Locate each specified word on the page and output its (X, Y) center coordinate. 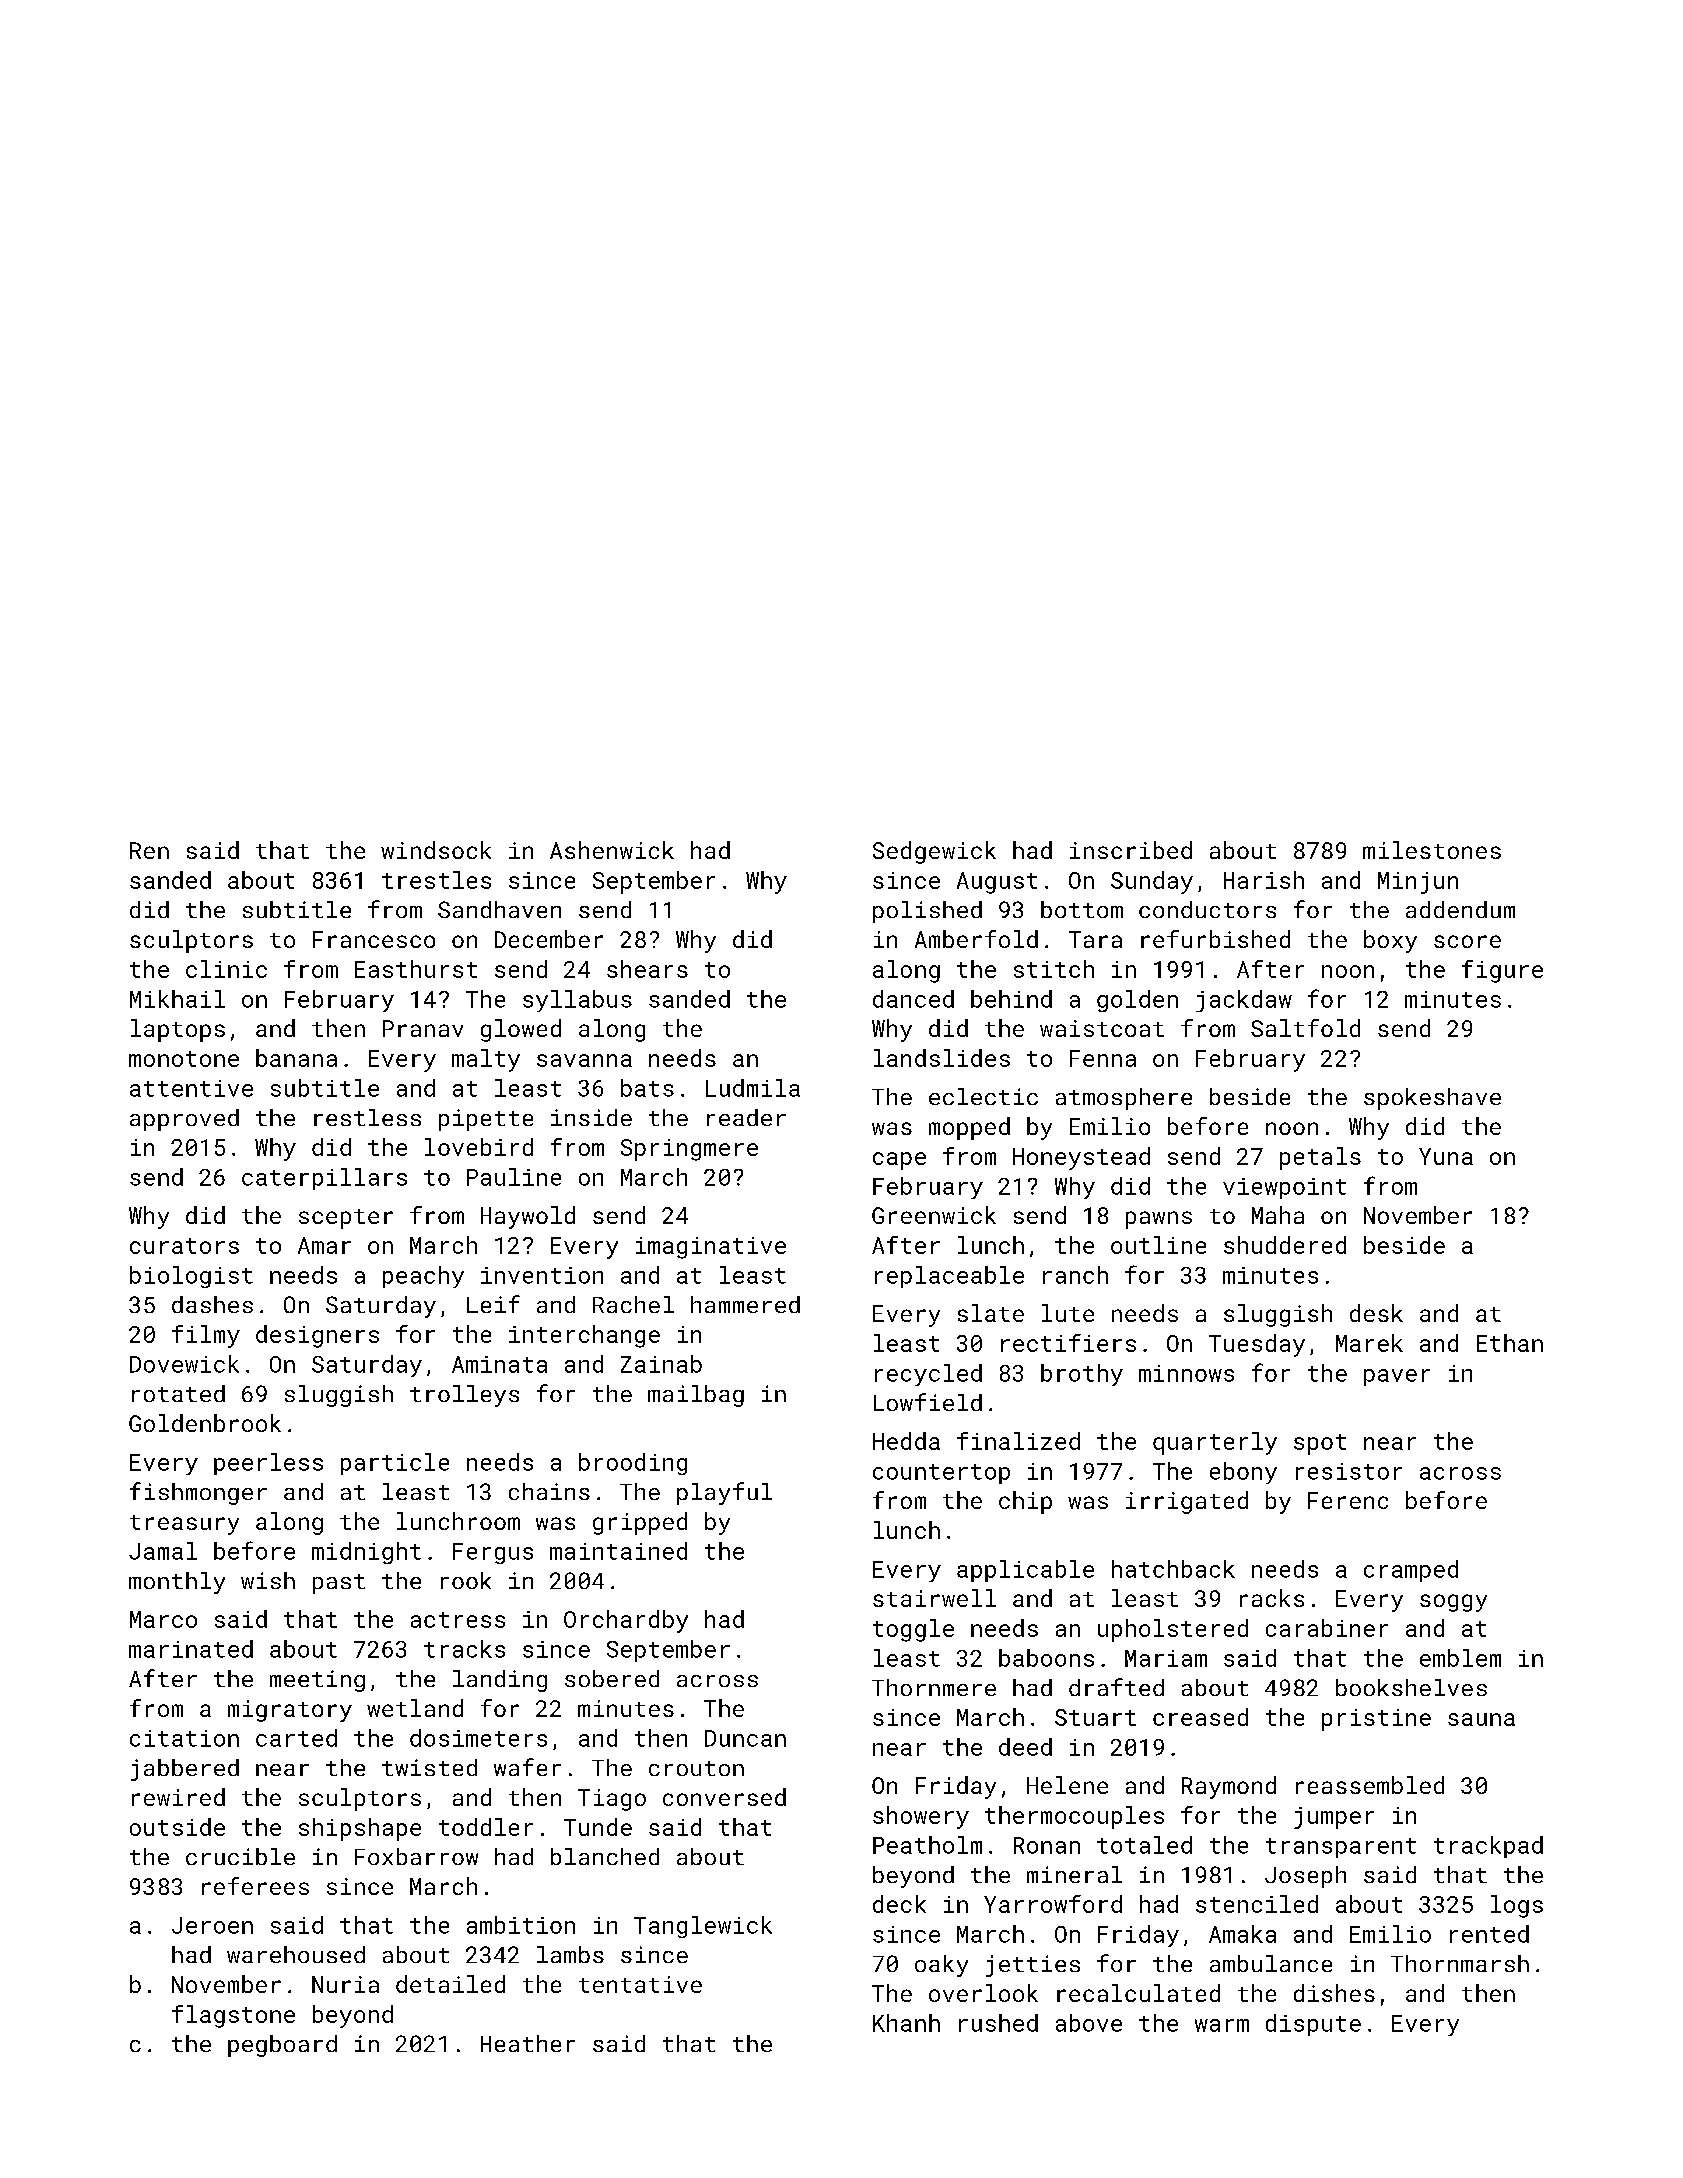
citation (184, 1738)
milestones (1432, 850)
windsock (436, 850)
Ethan (1510, 1343)
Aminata (499, 1364)
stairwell (934, 1598)
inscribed (1131, 850)
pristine (1376, 1720)
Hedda (906, 1441)
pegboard (282, 2046)
